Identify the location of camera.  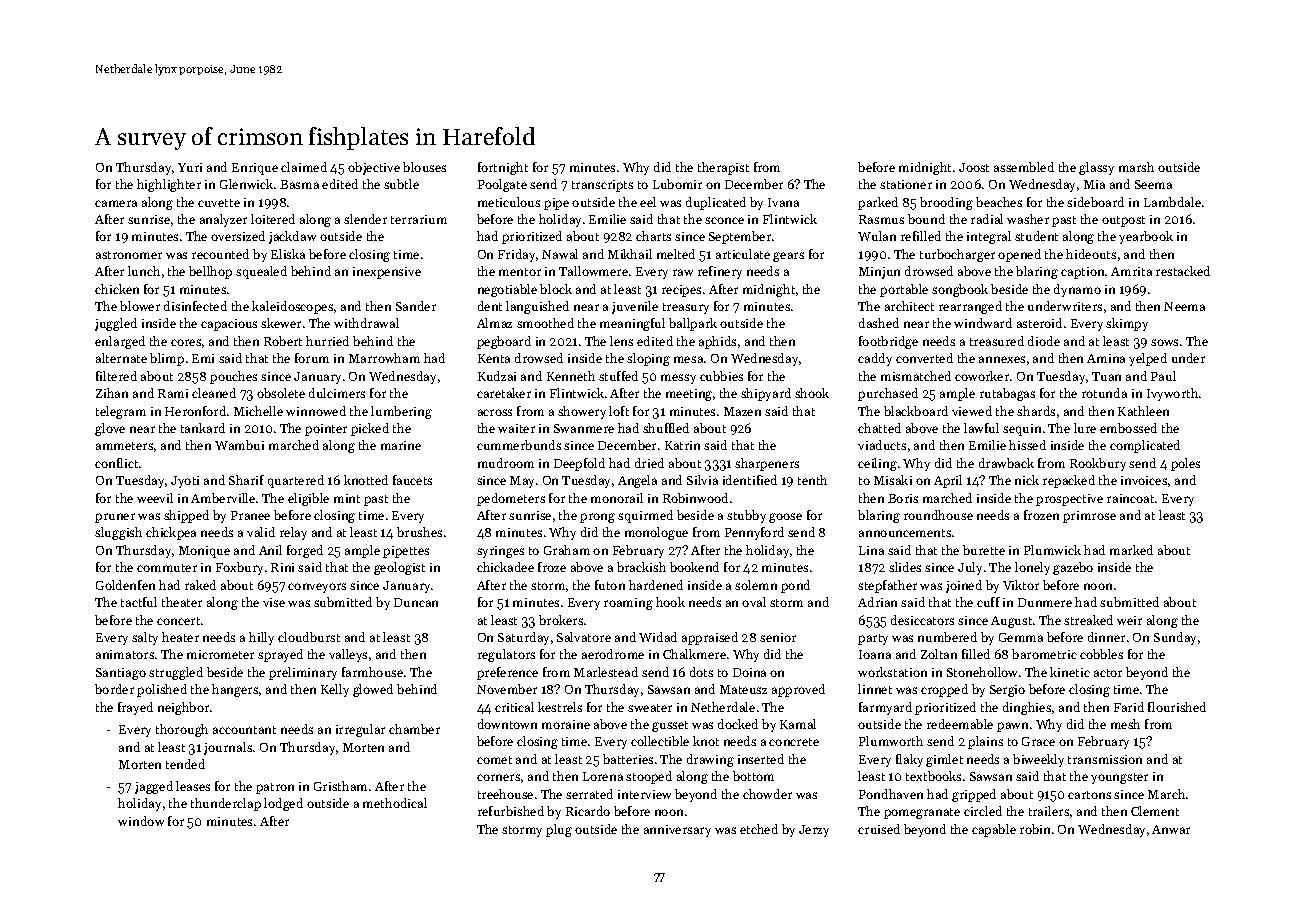
(116, 203).
